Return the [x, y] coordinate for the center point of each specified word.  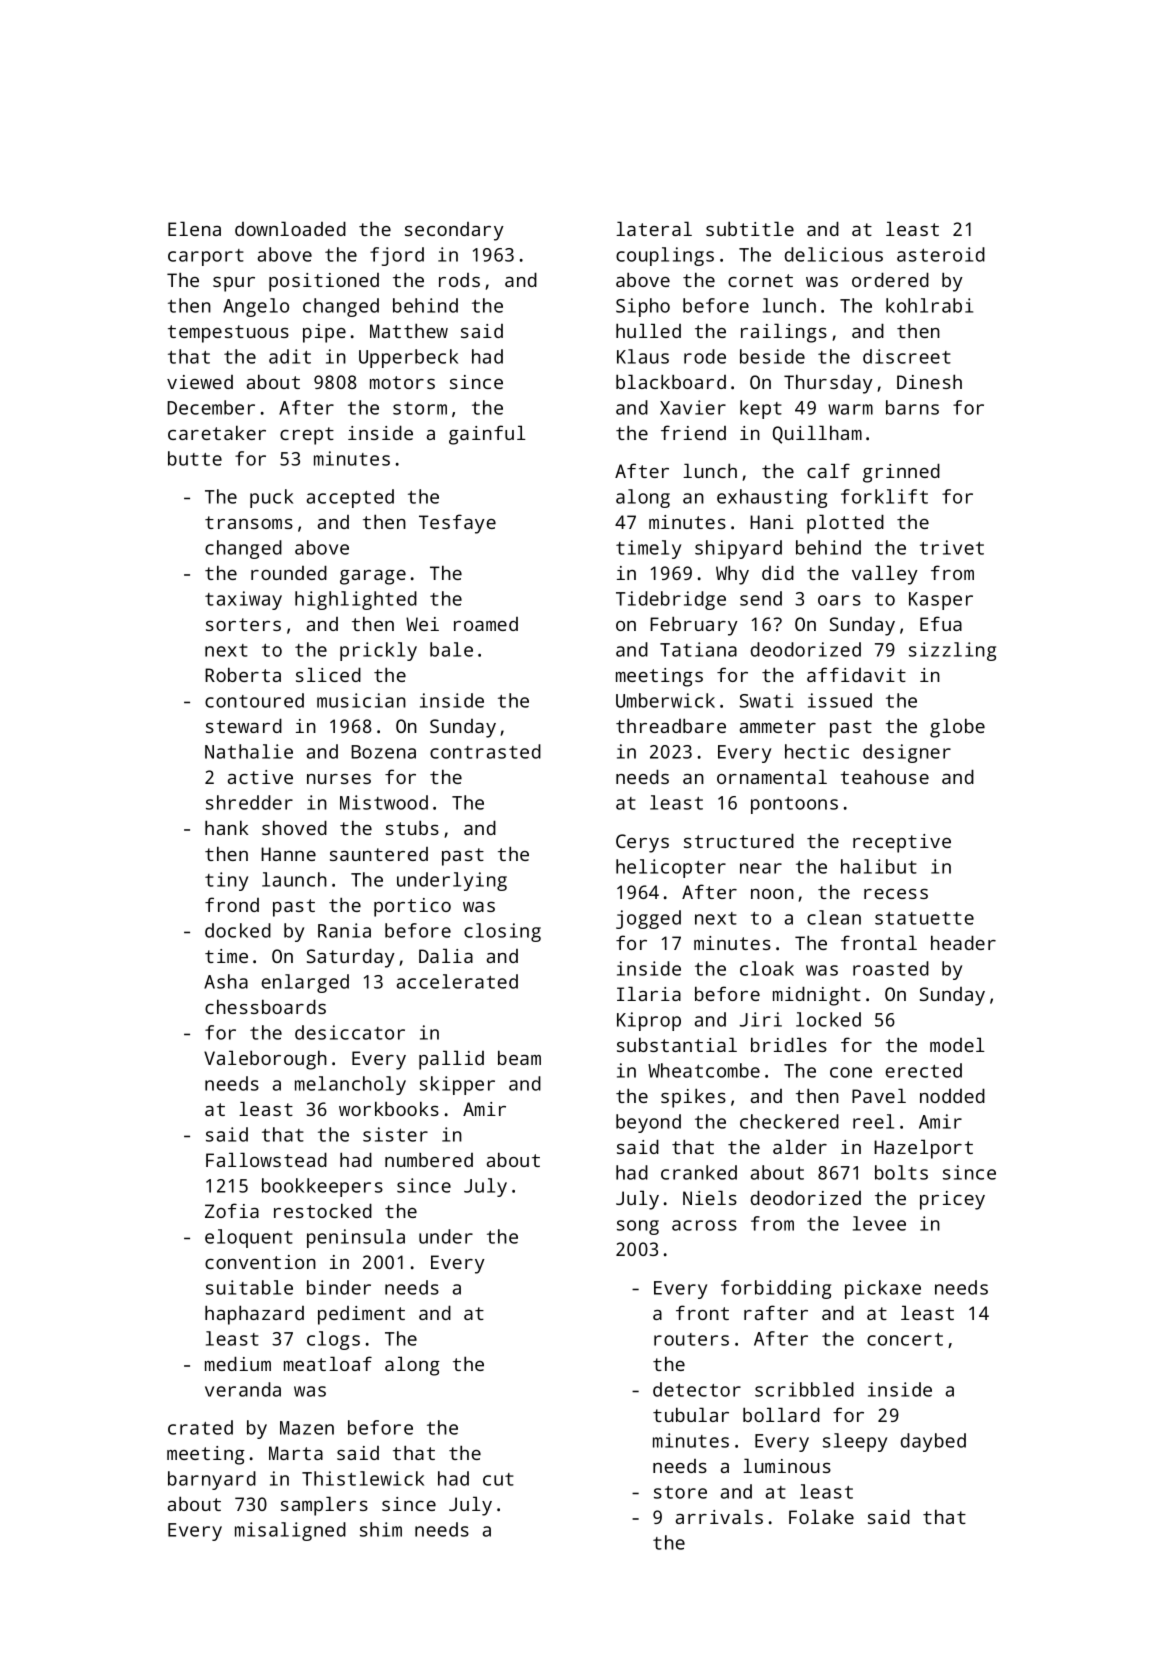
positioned [324, 282]
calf [828, 470]
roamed [486, 624]
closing [502, 932]
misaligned [290, 1531]
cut [498, 1479]
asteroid [941, 254]
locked [828, 1019]
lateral [654, 228]
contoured [254, 700]
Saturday [351, 958]
